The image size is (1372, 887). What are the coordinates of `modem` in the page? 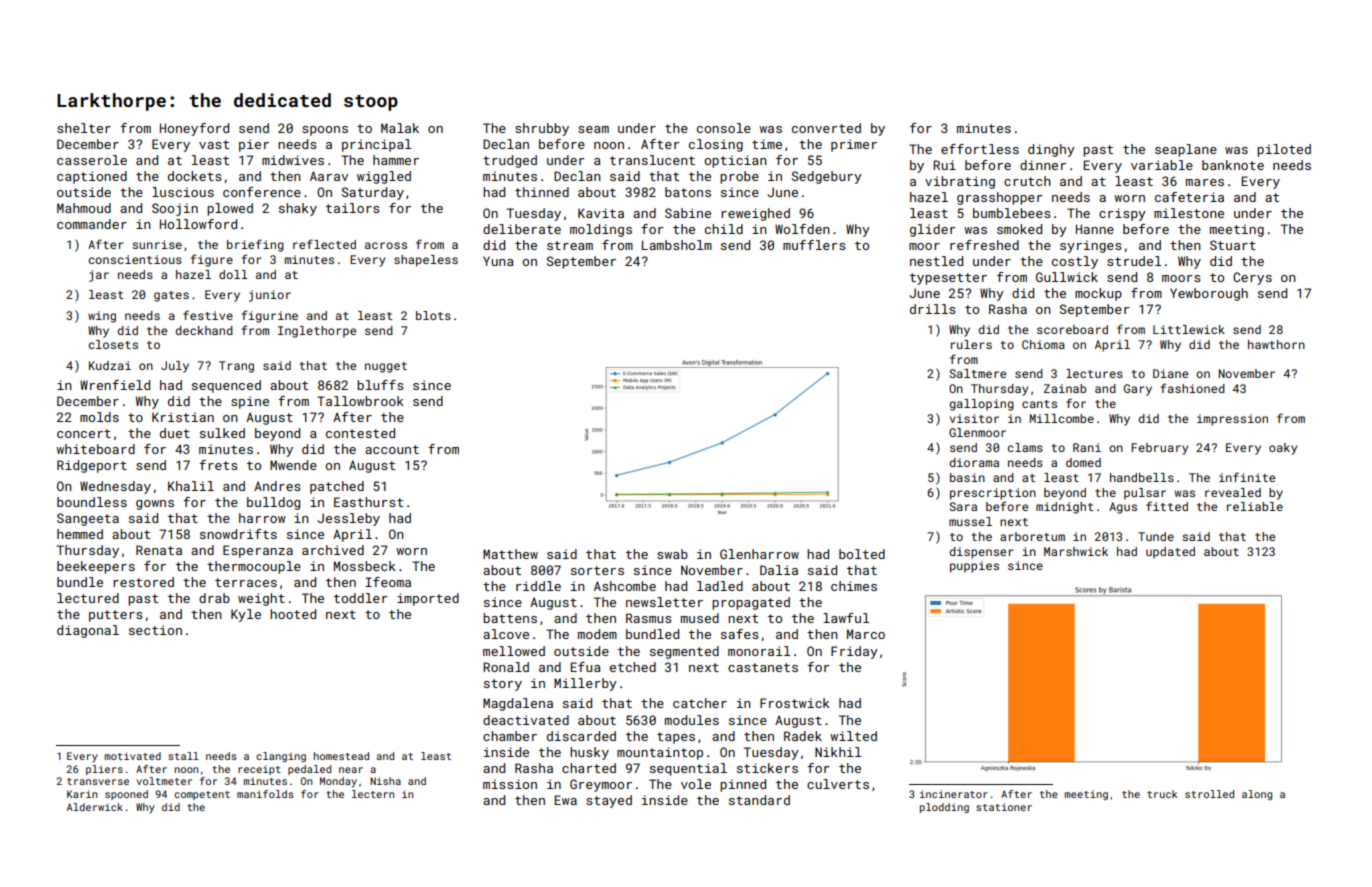 It's located at (597, 634).
